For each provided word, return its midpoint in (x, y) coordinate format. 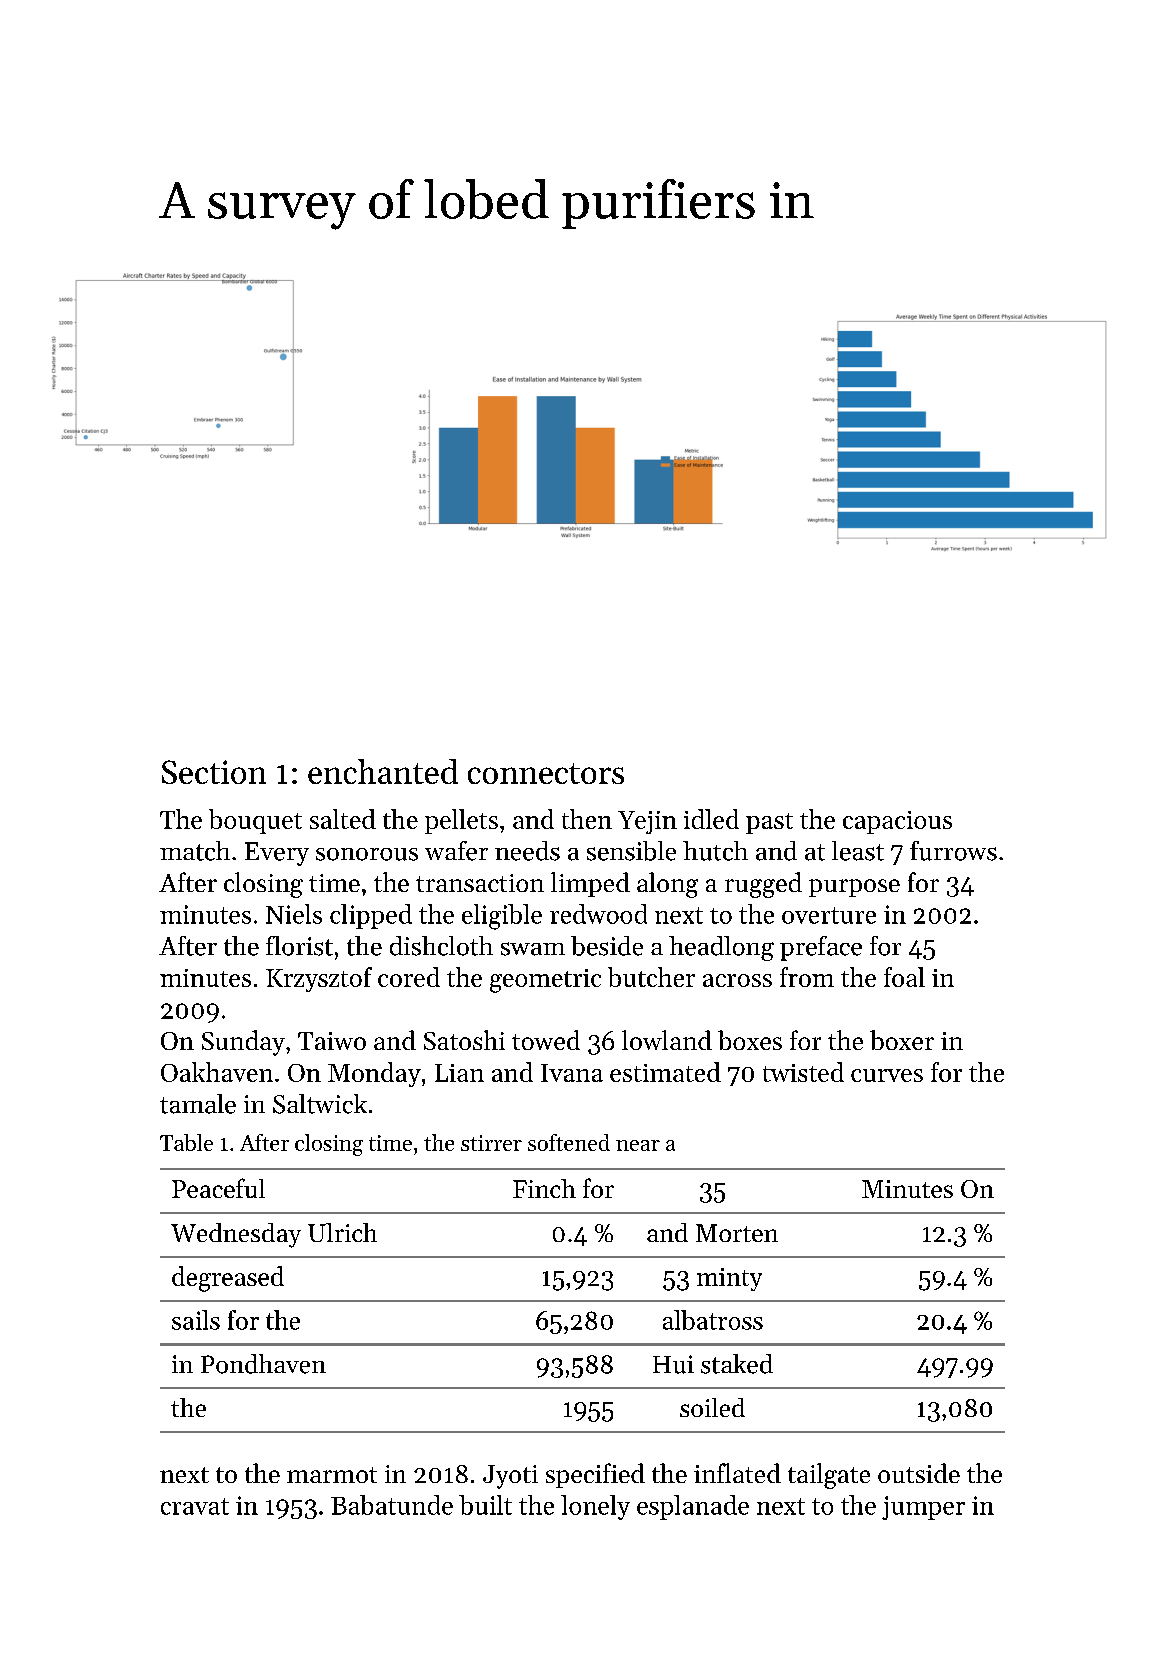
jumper (923, 1508)
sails (196, 1320)
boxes (750, 1040)
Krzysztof (319, 979)
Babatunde (392, 1505)
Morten (737, 1233)
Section (214, 772)
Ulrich (342, 1232)
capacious (897, 822)
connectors (546, 773)
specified (595, 1475)
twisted (803, 1072)
